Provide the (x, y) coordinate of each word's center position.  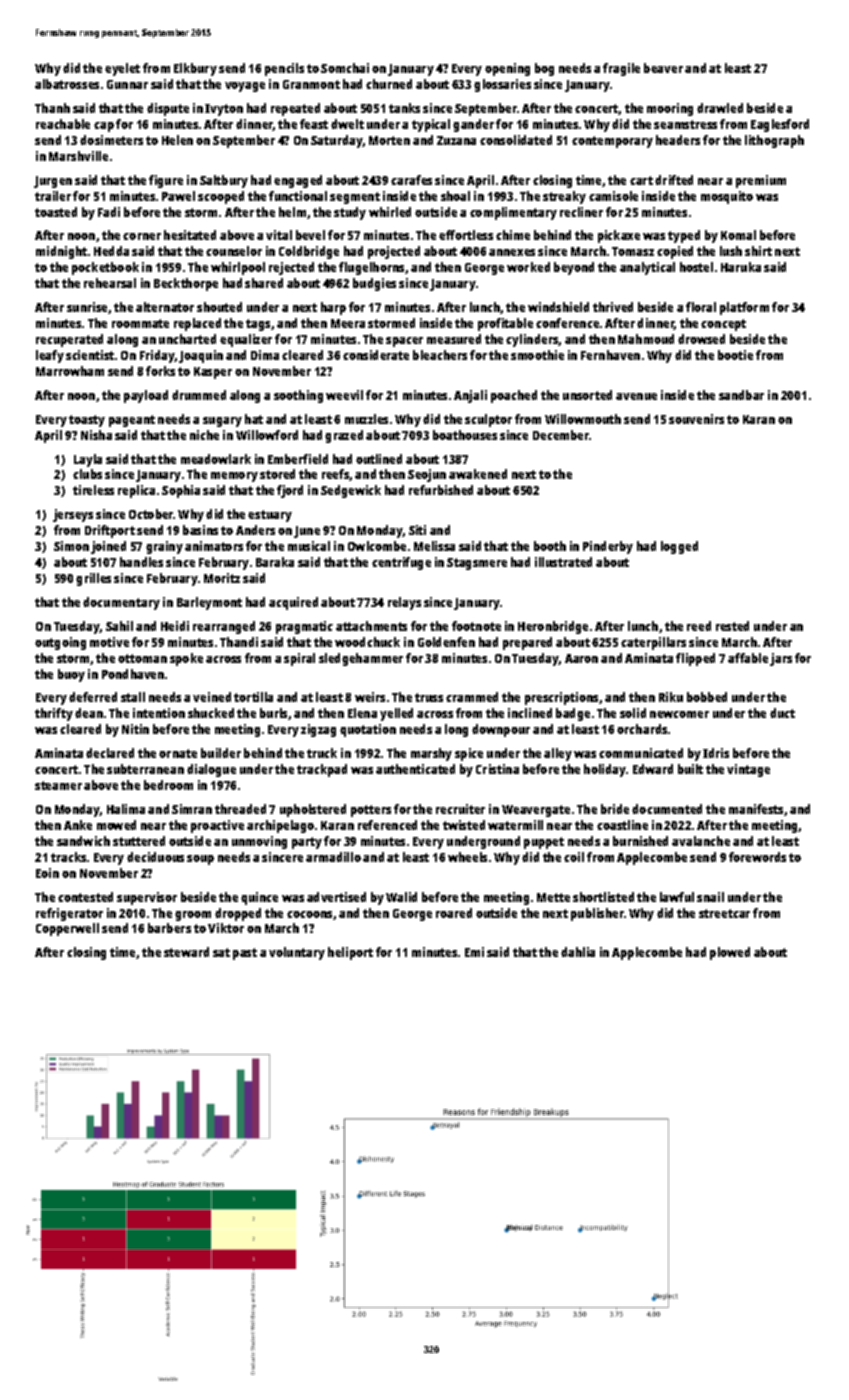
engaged (298, 181)
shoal (455, 196)
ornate (178, 753)
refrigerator (69, 914)
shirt (758, 251)
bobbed (707, 697)
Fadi (109, 212)
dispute (168, 109)
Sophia (181, 491)
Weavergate (536, 811)
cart (641, 180)
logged (679, 547)
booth (550, 546)
